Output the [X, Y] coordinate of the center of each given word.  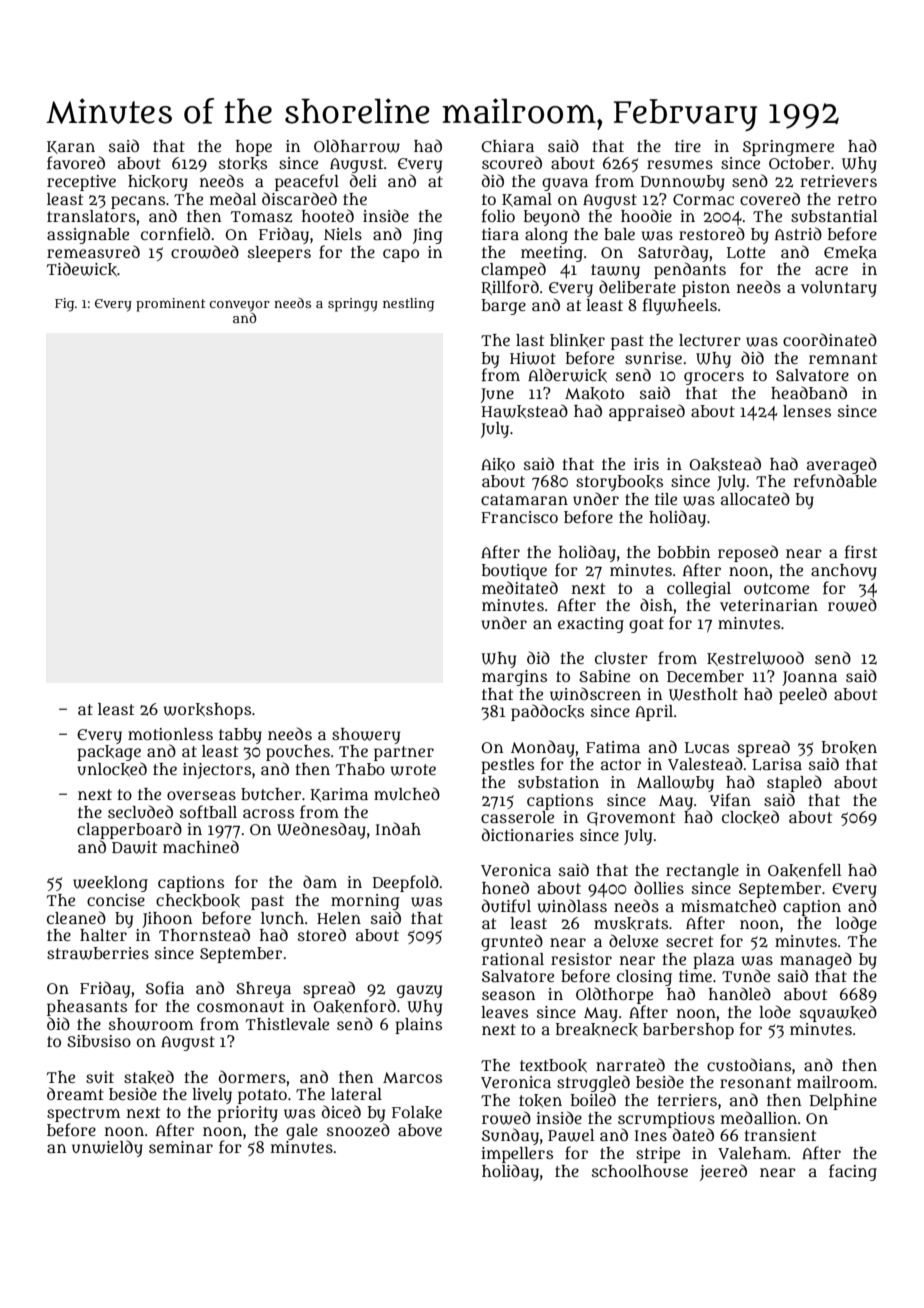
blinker [577, 341]
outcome [776, 589]
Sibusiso [99, 1041]
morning [365, 902]
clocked [750, 817]
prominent [170, 305]
